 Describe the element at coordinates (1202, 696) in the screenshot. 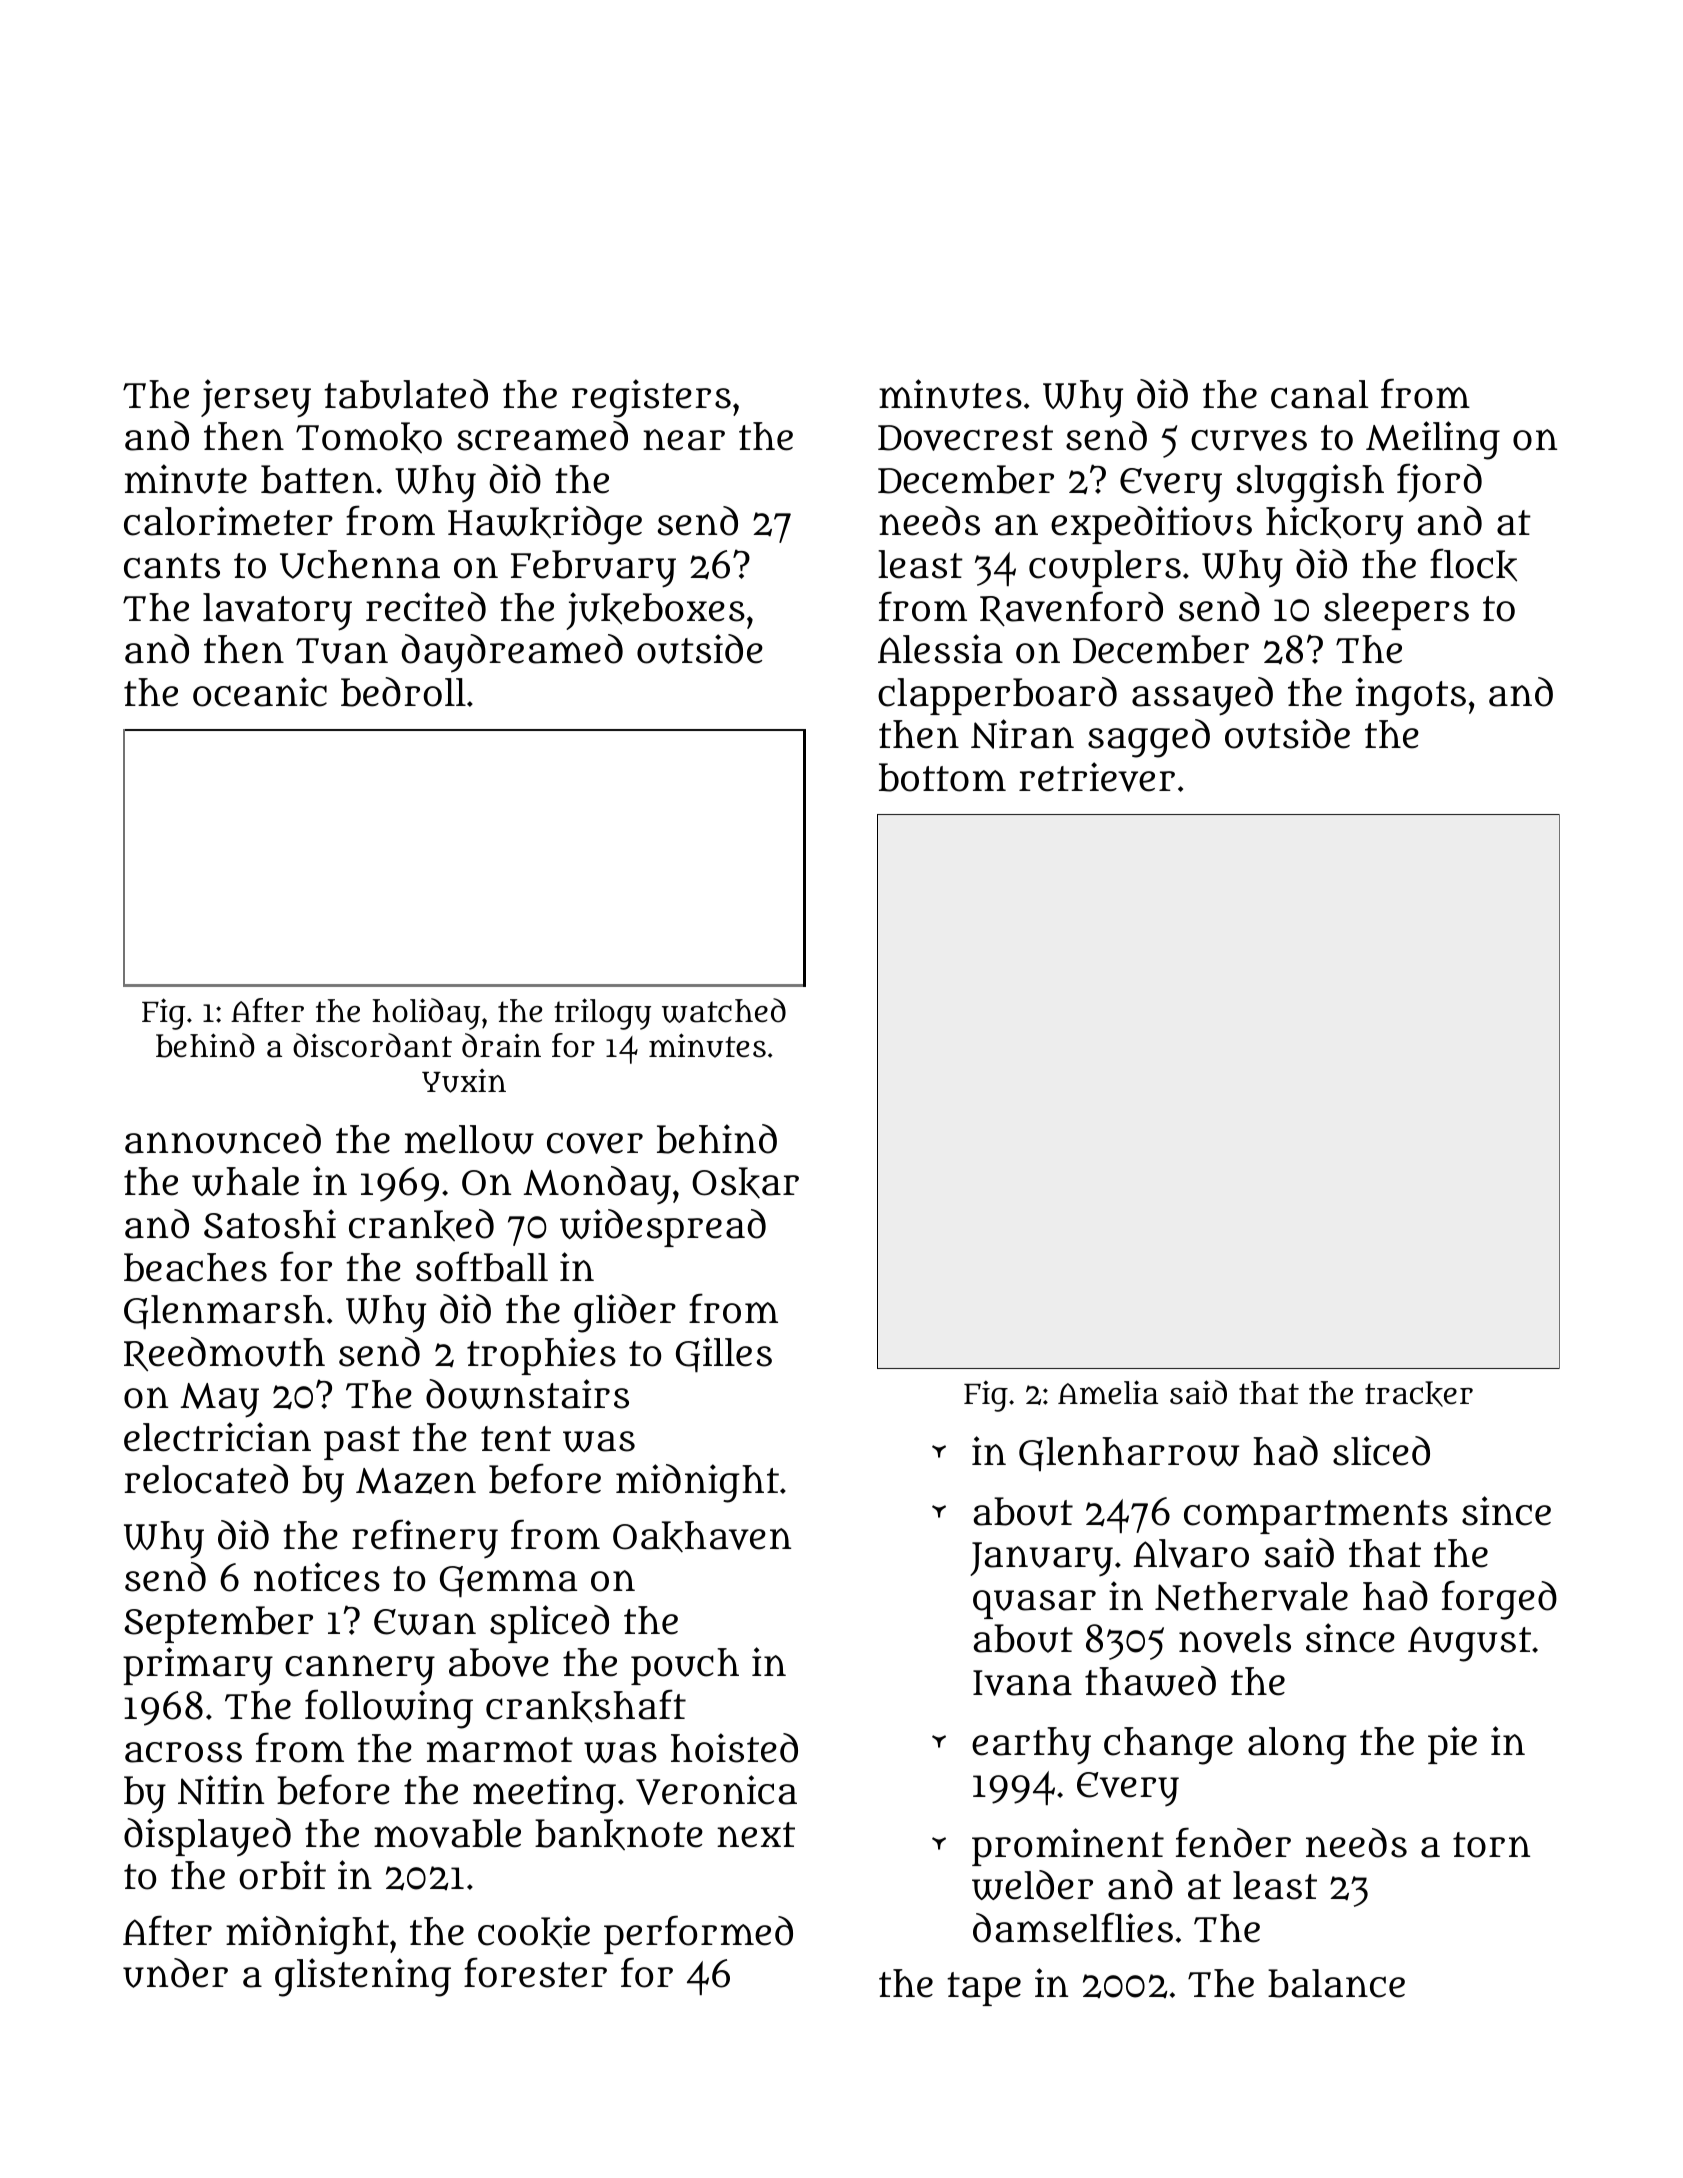

I see `assayed` at that location.
